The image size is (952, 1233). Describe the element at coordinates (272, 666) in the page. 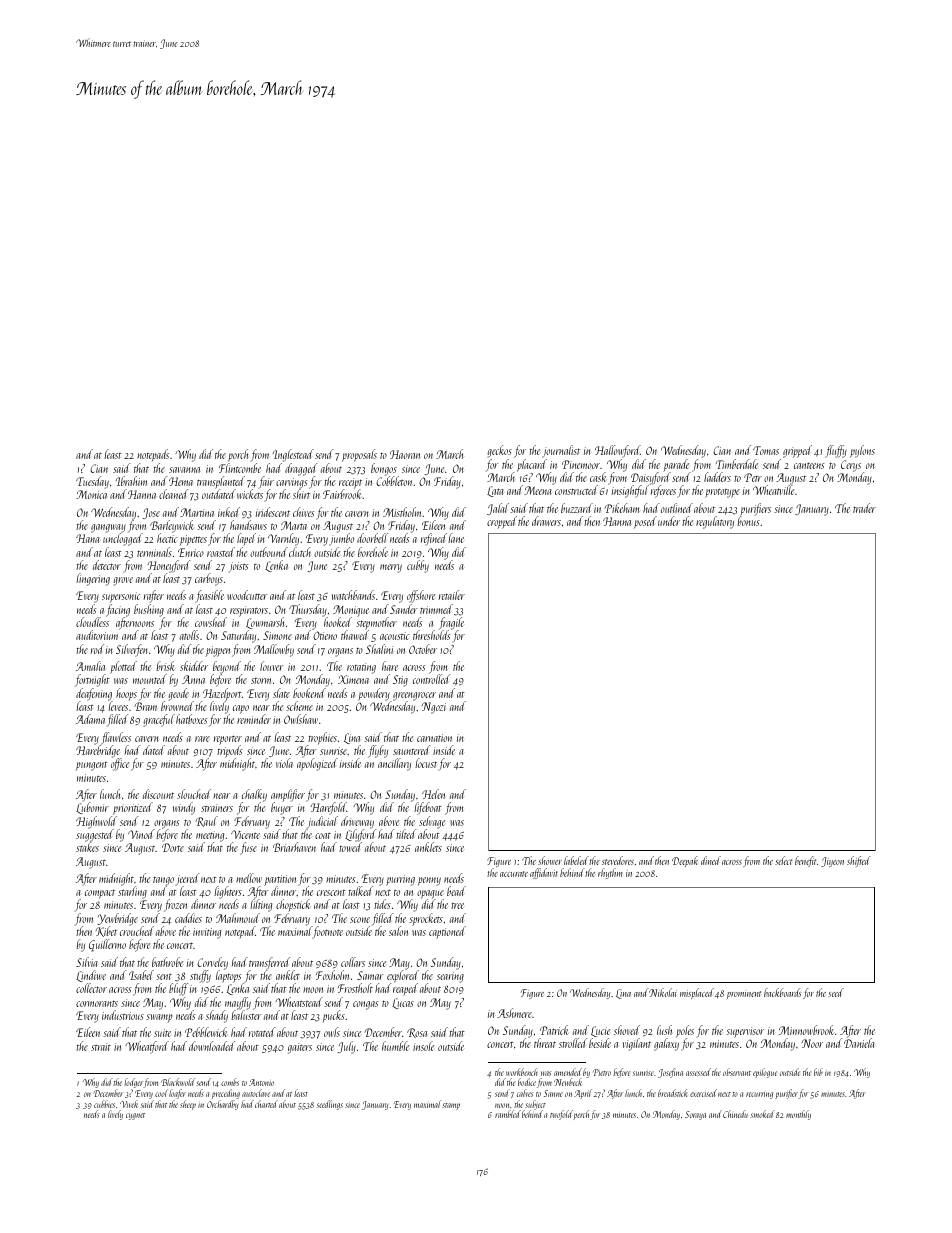

I see `louver` at that location.
